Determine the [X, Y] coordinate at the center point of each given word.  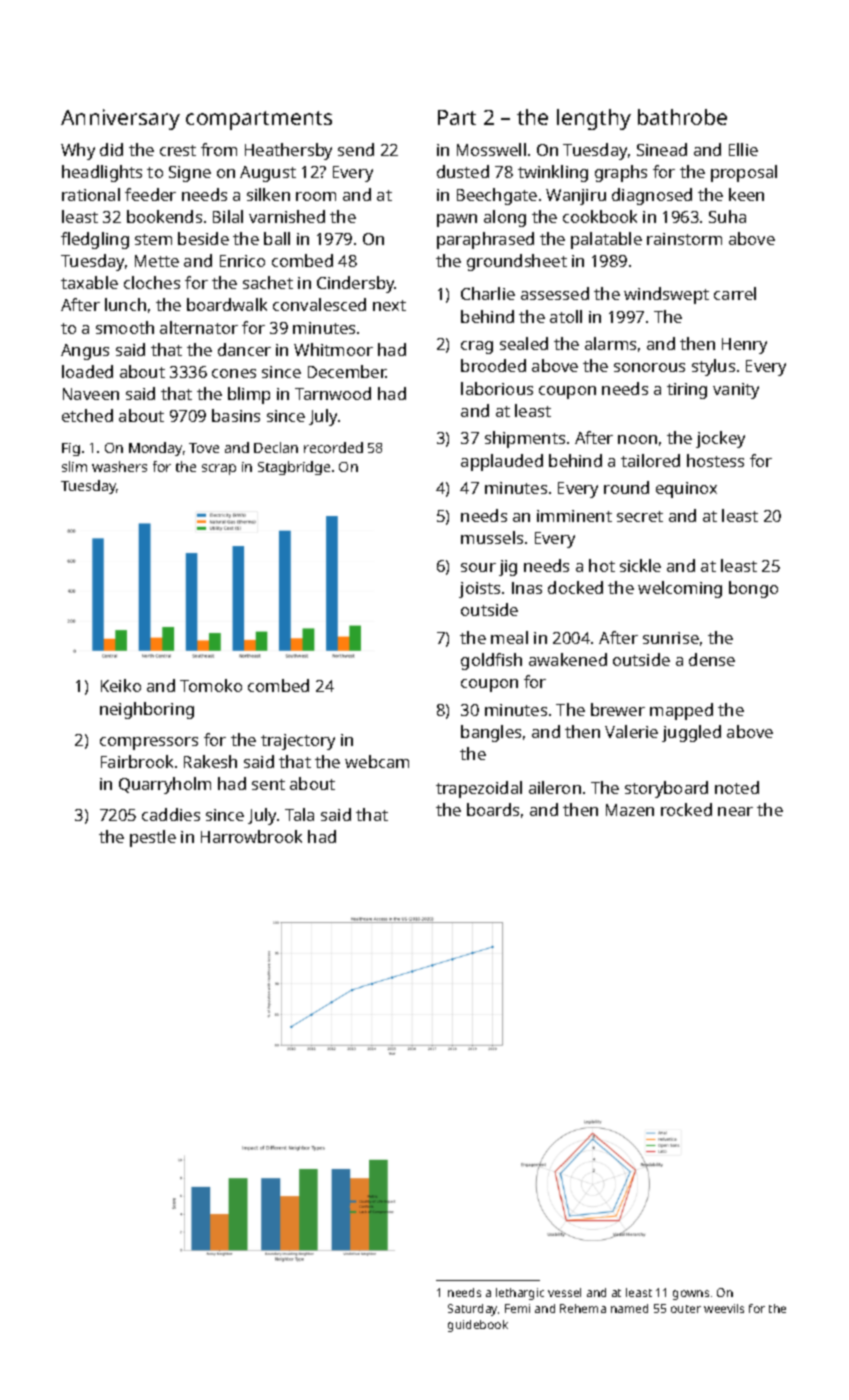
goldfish [491, 661]
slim [74, 466]
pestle [153, 838]
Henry [744, 346]
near [735, 811]
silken [268, 194]
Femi [517, 1308]
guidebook [478, 1326]
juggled [691, 733]
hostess [715, 460]
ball [277, 238]
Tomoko [211, 685]
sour [478, 567]
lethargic [520, 1294]
